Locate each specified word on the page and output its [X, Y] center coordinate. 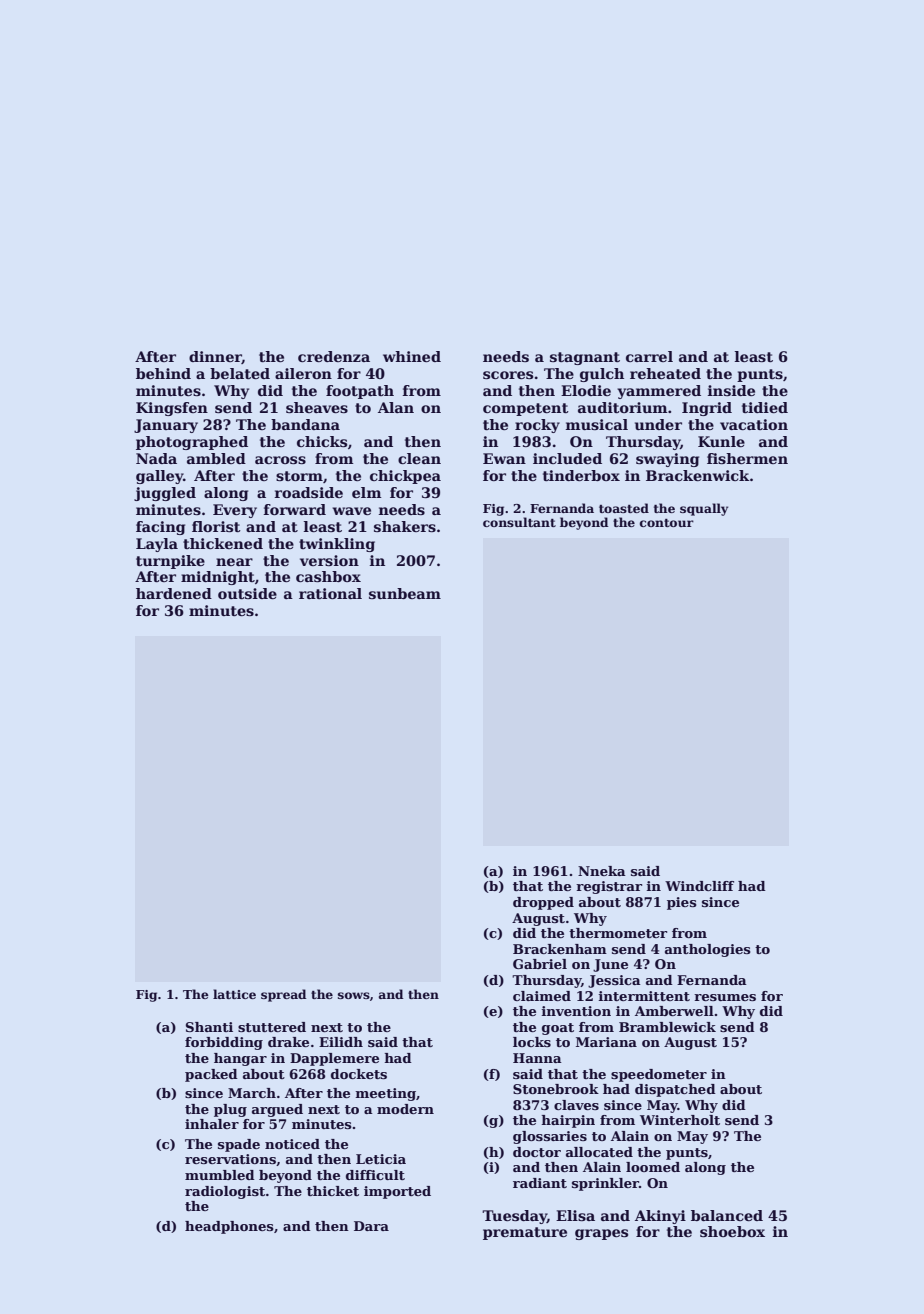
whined [412, 356]
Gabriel [540, 964]
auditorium [623, 407]
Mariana [606, 1042]
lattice [234, 994]
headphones [229, 1227]
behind [163, 373]
